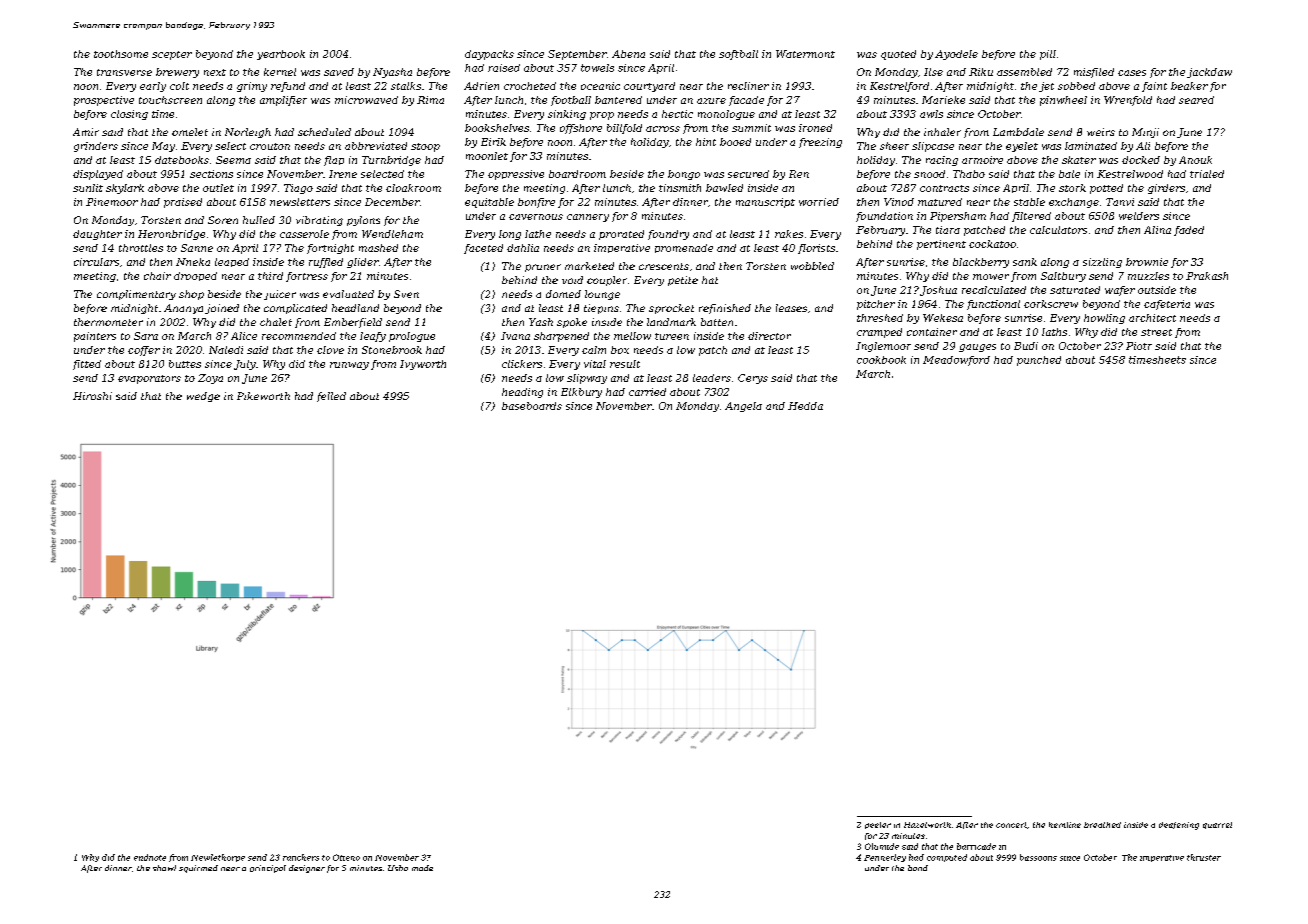 This image has height=924, width=1308. Describe the element at coordinates (1179, 826) in the image. I see `deafening` at that location.
